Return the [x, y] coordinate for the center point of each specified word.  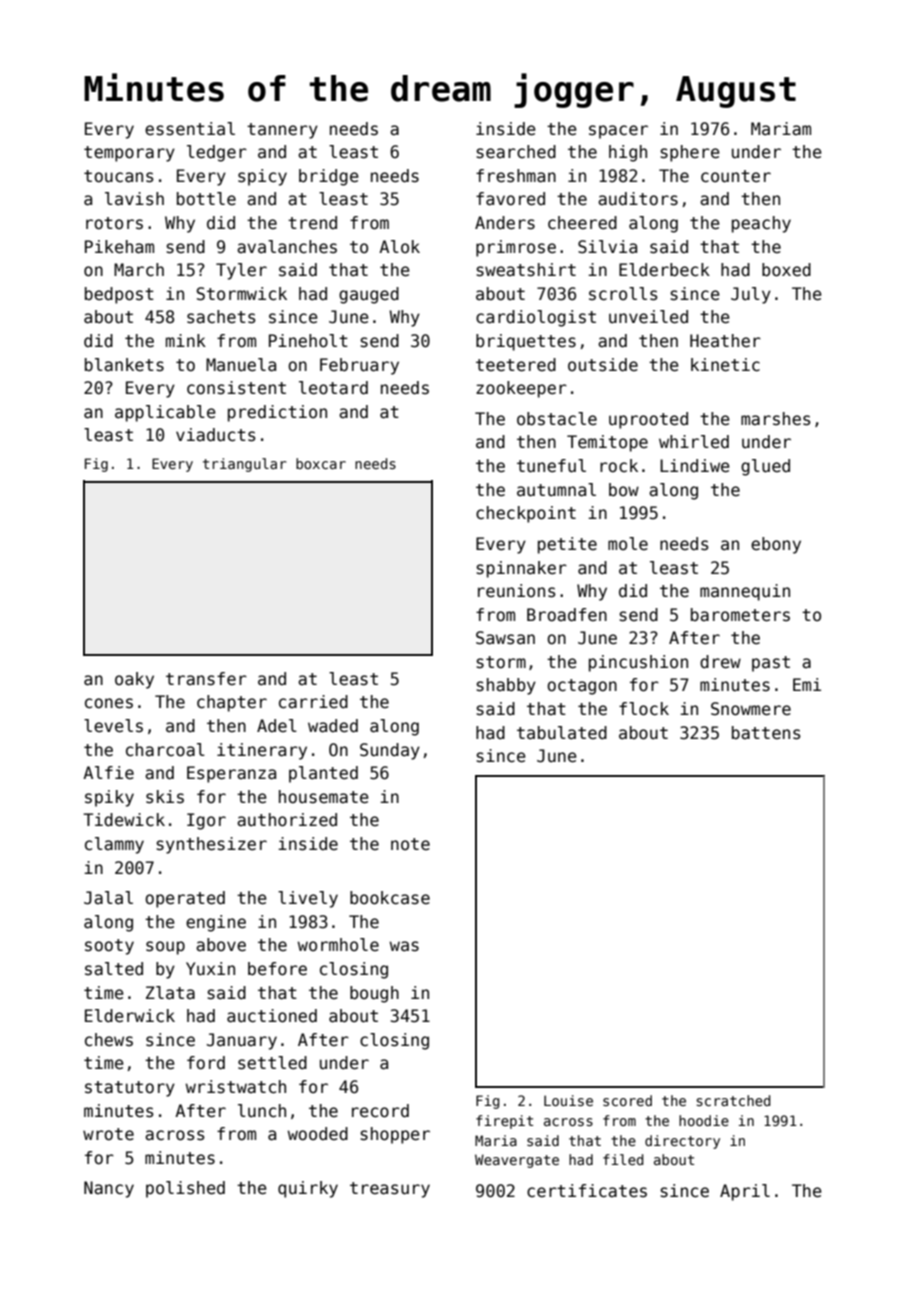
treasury [390, 1190]
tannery [282, 131]
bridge [329, 177]
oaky [134, 680]
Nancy [109, 1189]
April [745, 1192]
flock [644, 709]
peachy [761, 224]
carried [313, 702]
